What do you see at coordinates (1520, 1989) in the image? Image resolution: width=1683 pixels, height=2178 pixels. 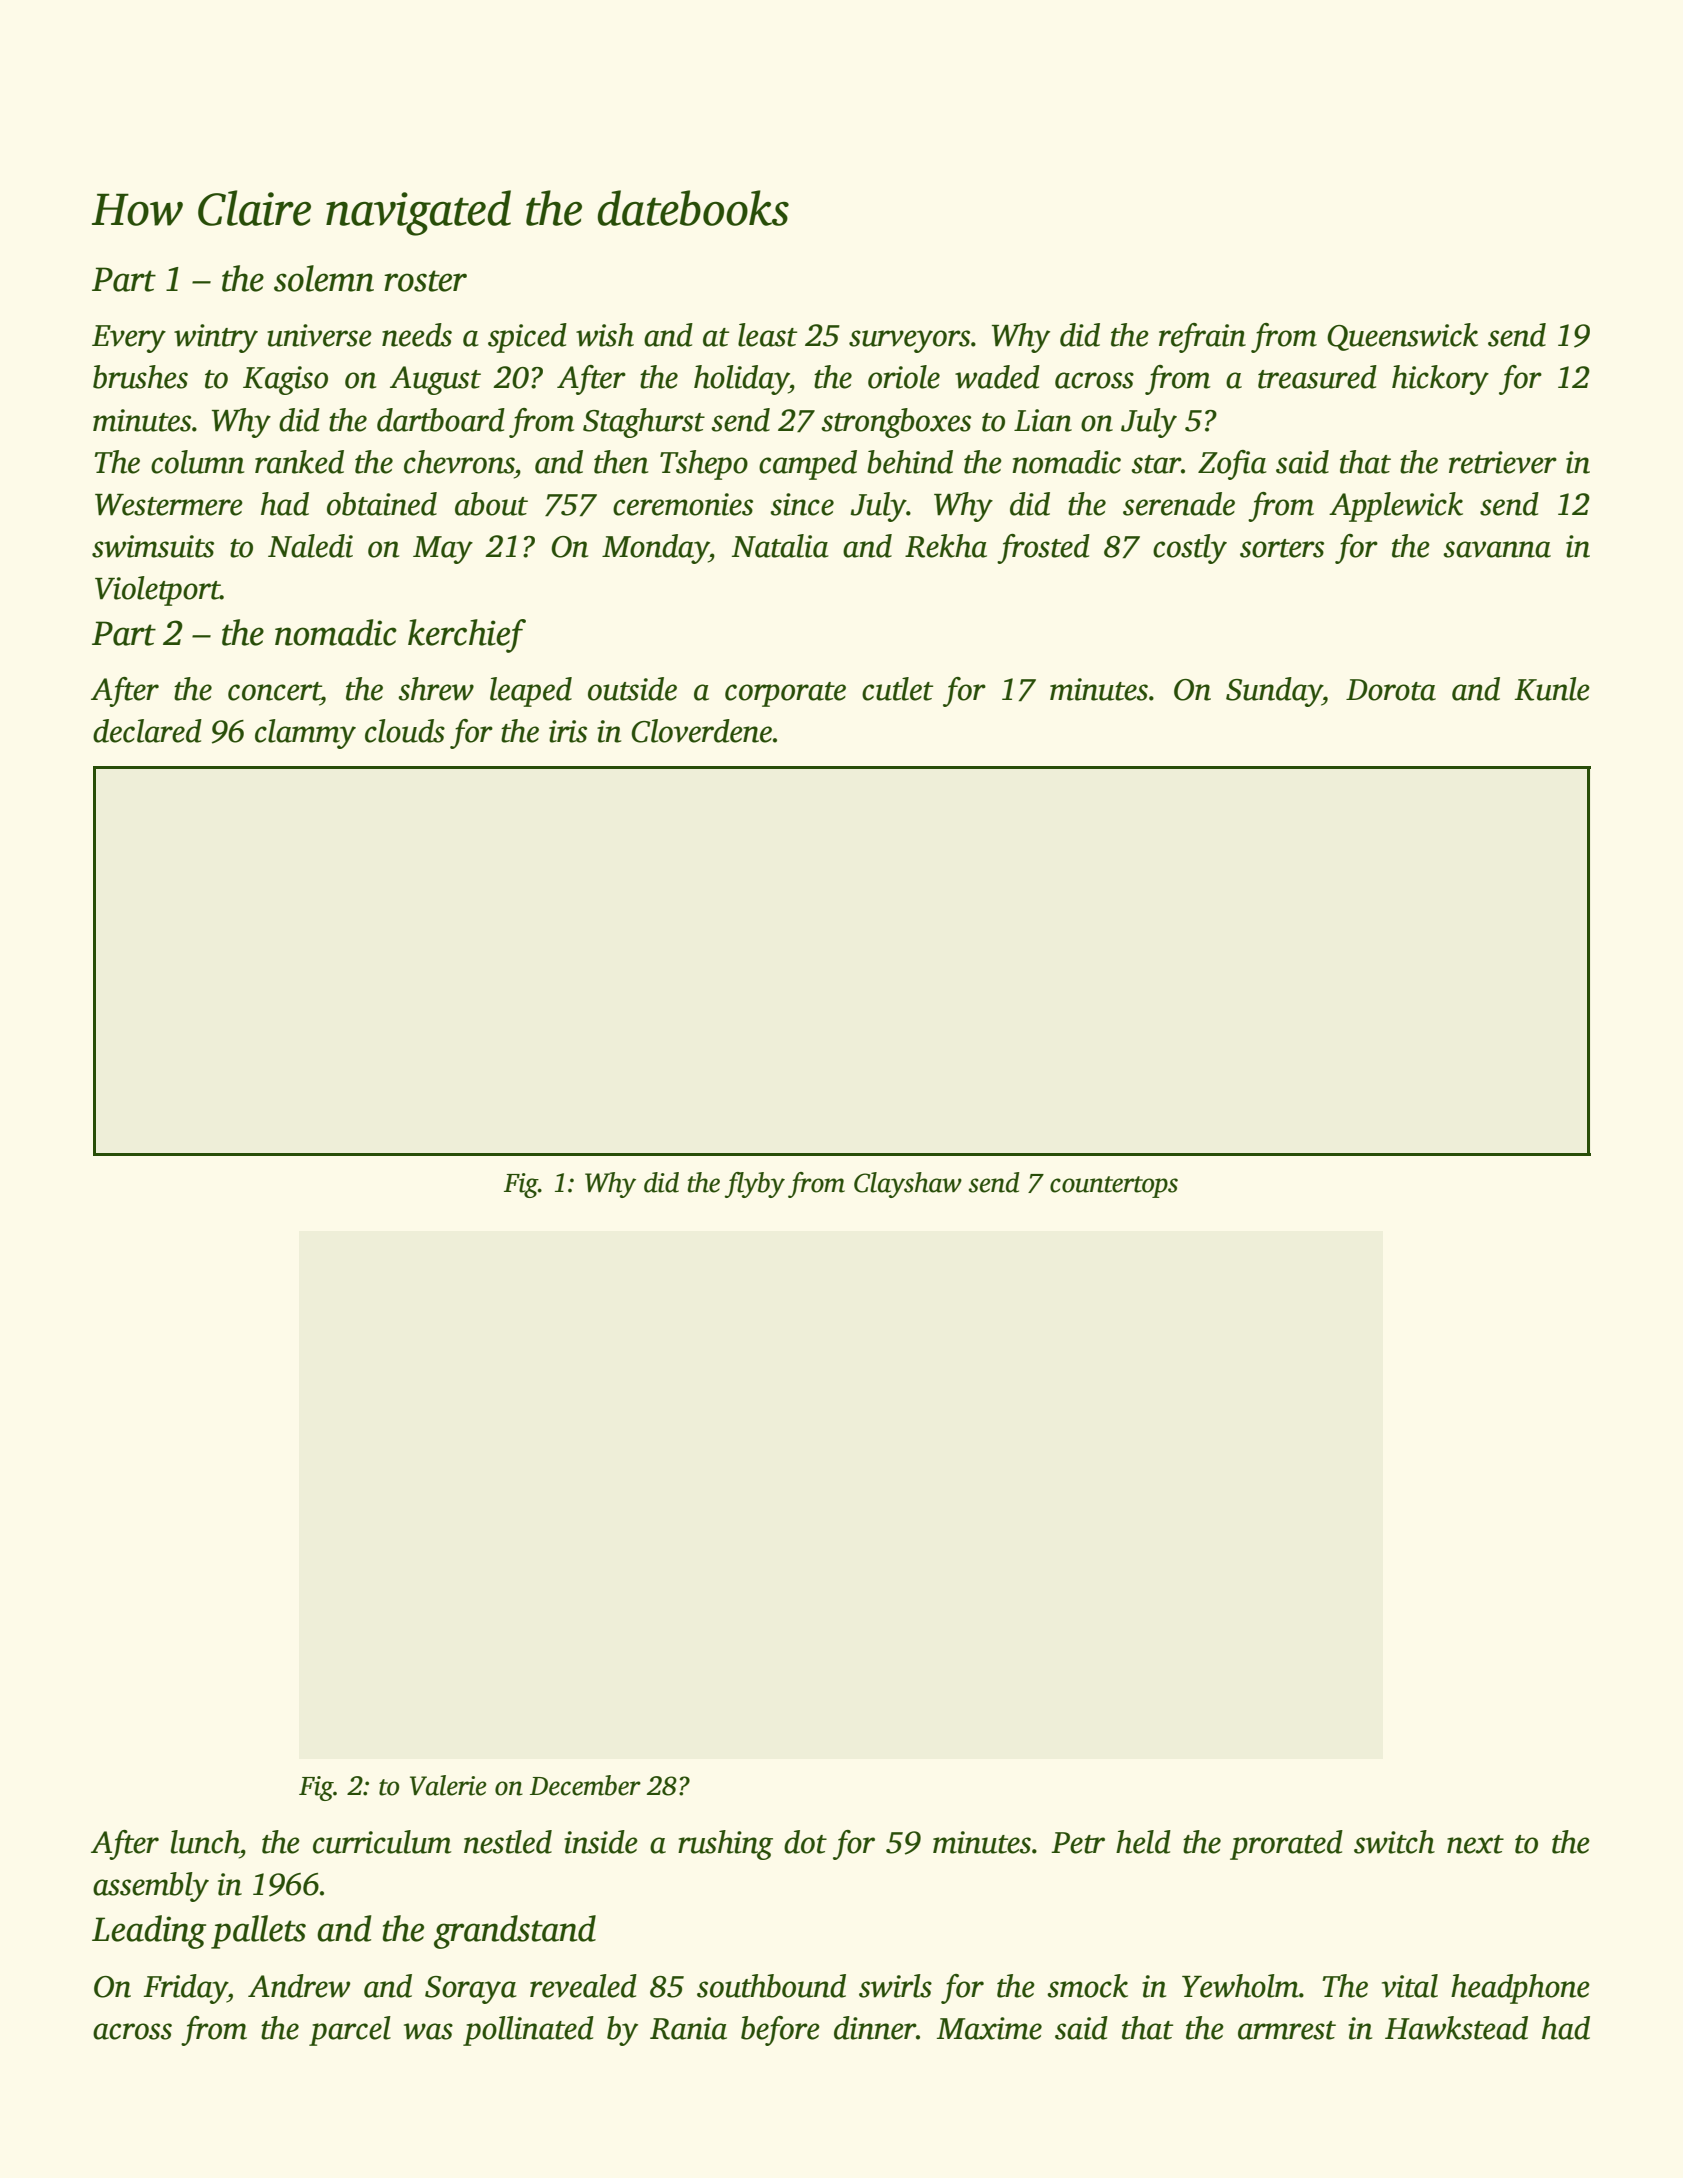 I see `headphone` at bounding box center [1520, 1989].
